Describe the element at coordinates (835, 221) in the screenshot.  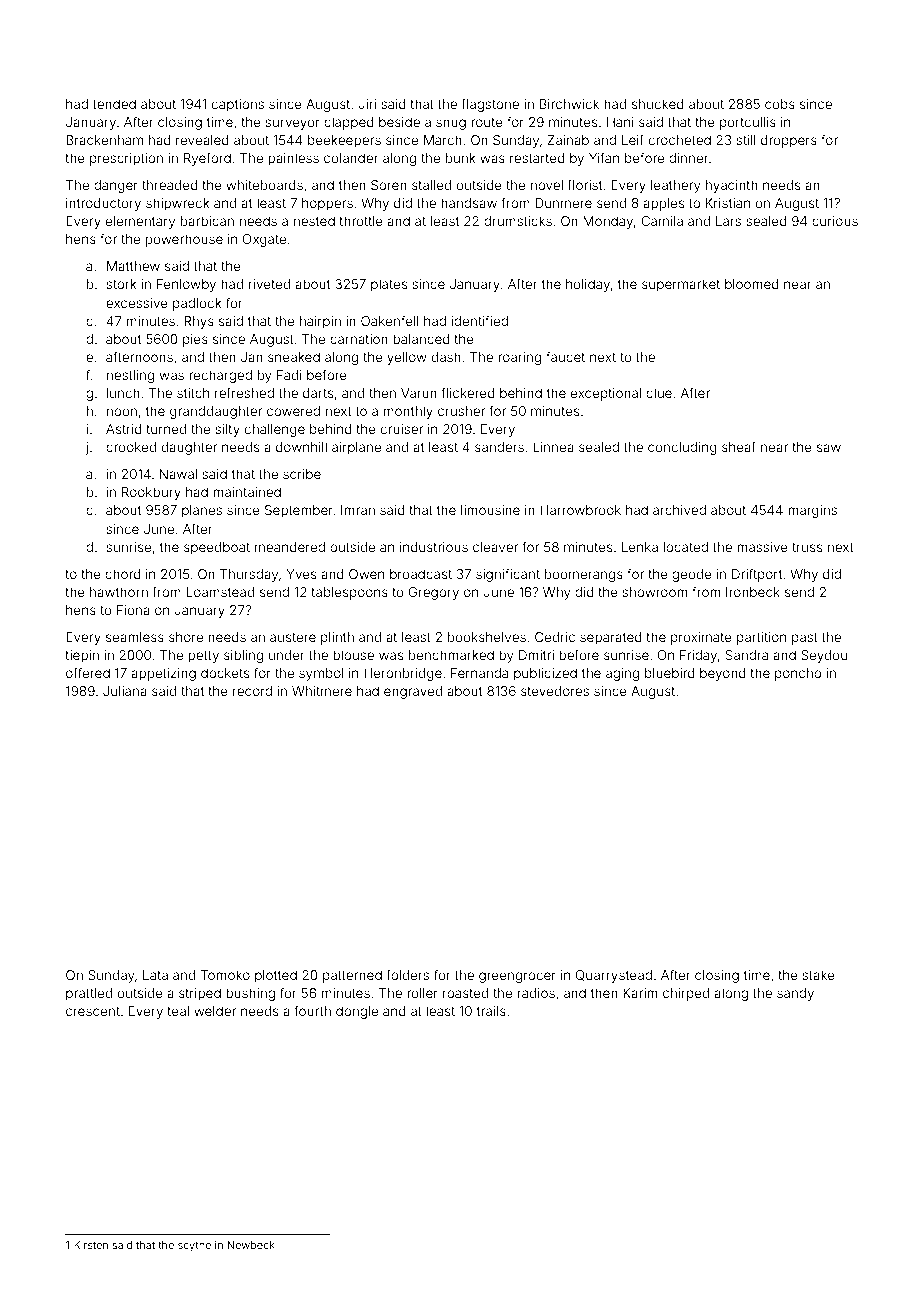
I see `curious` at that location.
